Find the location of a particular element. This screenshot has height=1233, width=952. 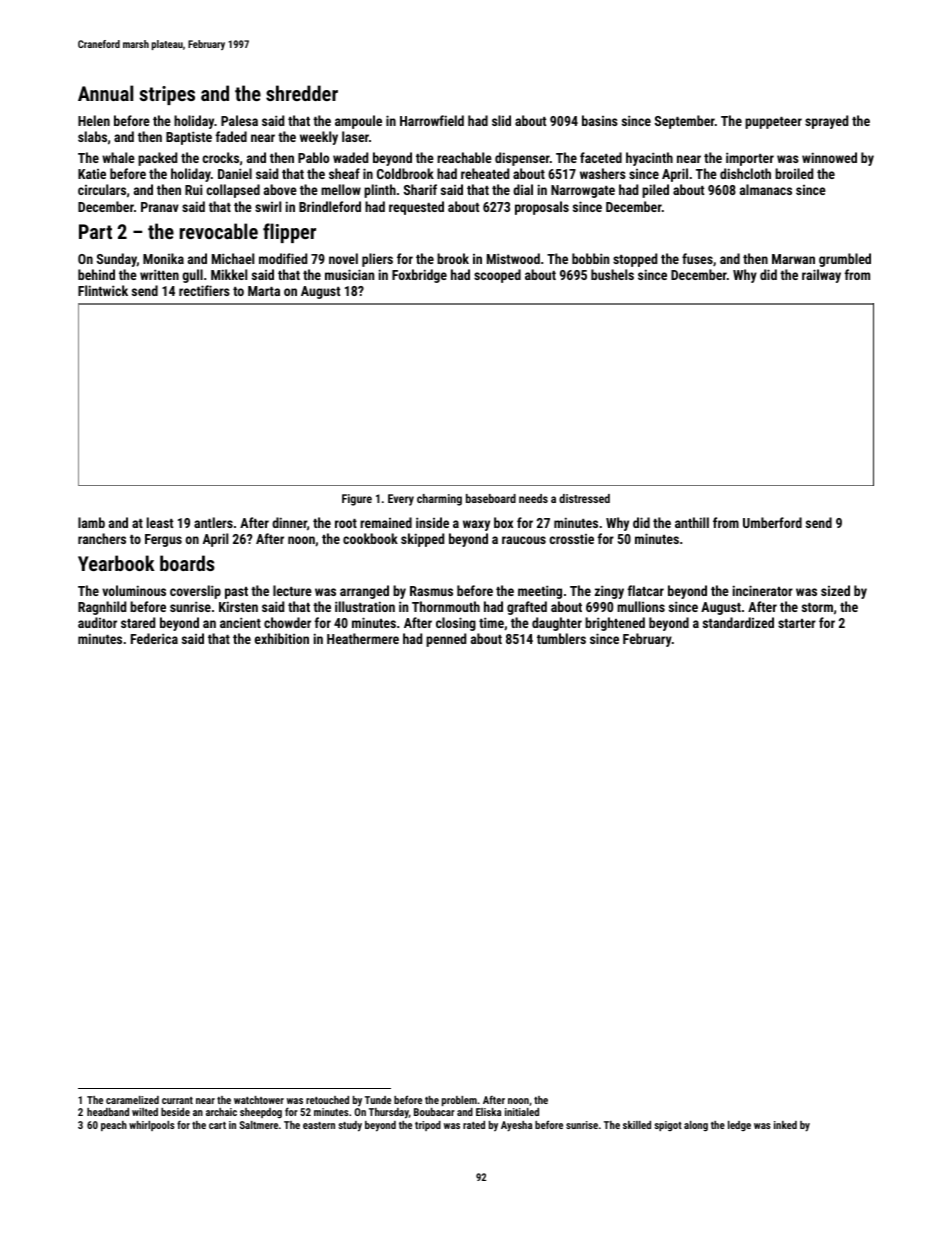

problem is located at coordinates (459, 1101).
